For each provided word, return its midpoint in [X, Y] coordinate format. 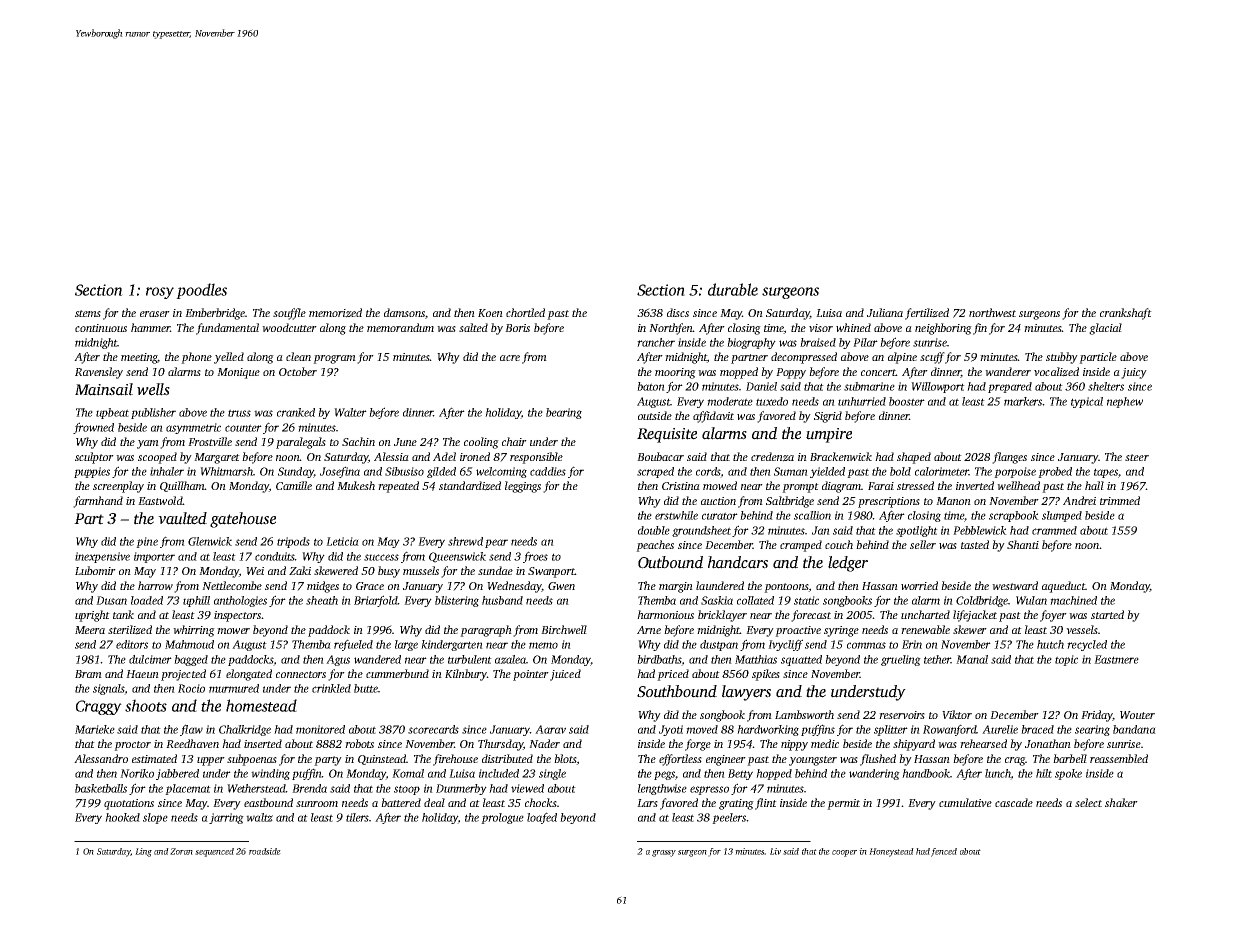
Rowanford [950, 730]
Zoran [181, 851]
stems [88, 313]
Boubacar [660, 456]
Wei [255, 571]
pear [496, 543]
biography [751, 343]
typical [1087, 402]
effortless [680, 760]
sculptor [94, 458]
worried [919, 585]
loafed [542, 818]
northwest [992, 312]
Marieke [95, 729]
